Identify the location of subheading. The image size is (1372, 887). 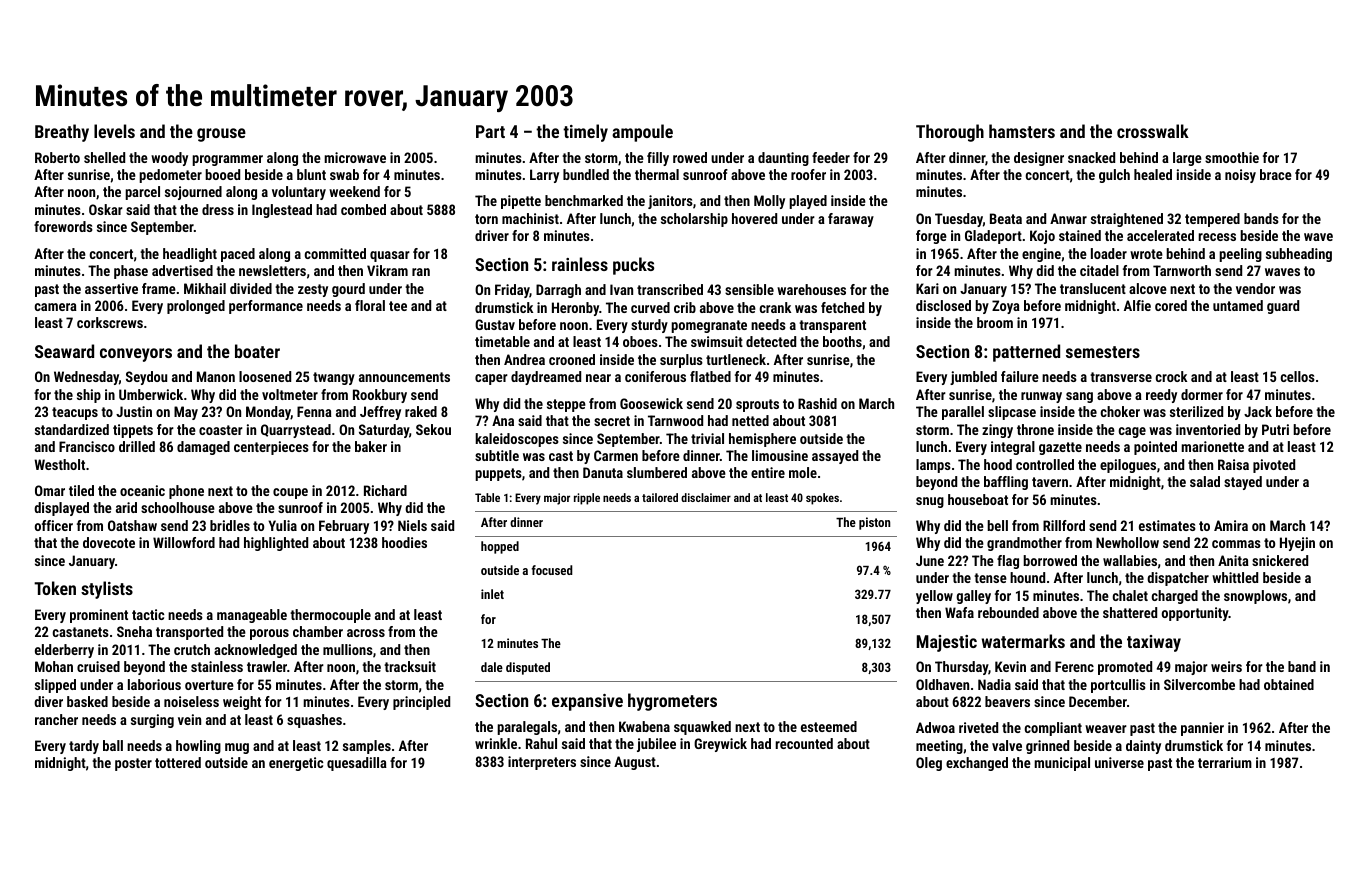
(1299, 255).
